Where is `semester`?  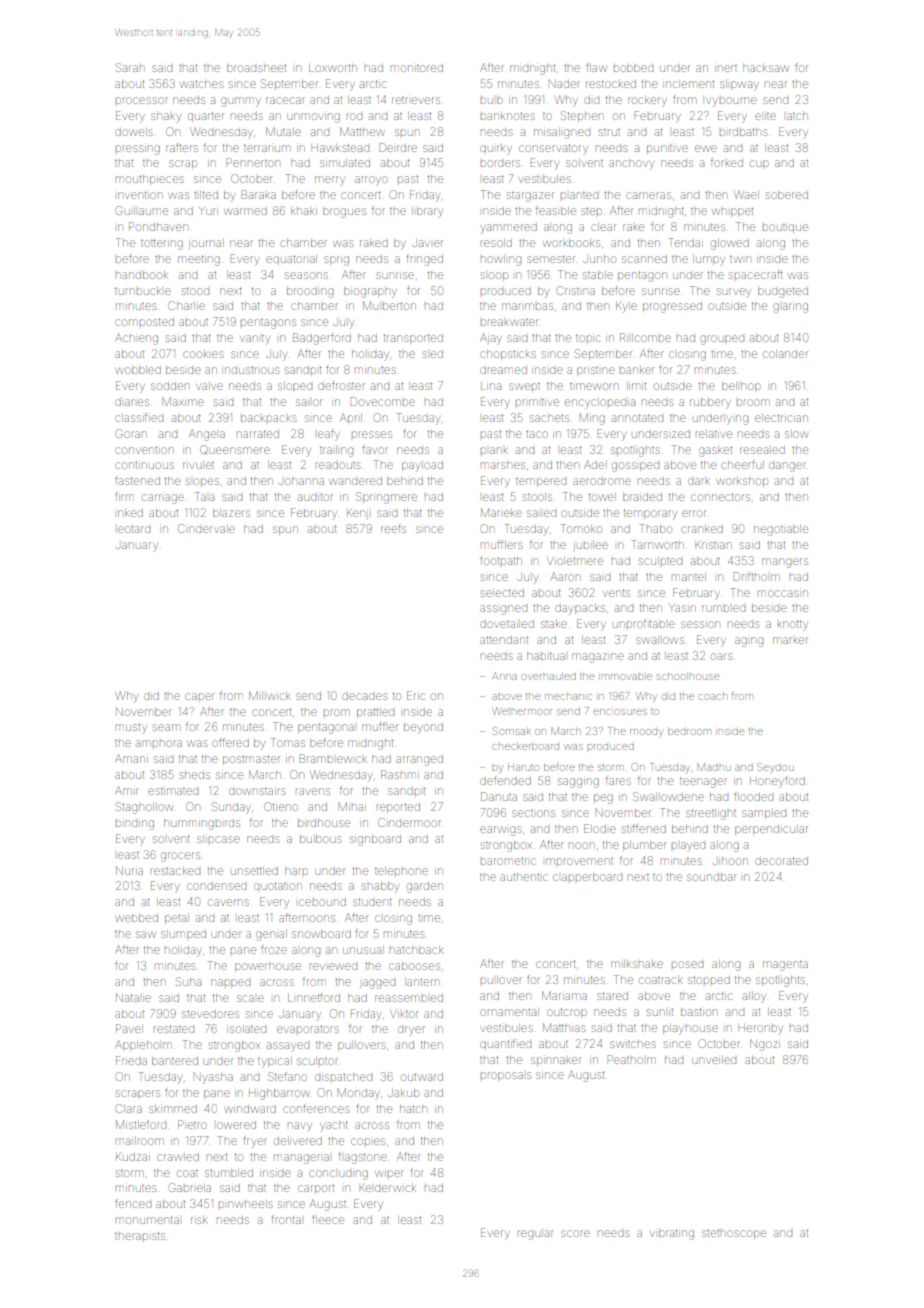 semester is located at coordinates (551, 259).
